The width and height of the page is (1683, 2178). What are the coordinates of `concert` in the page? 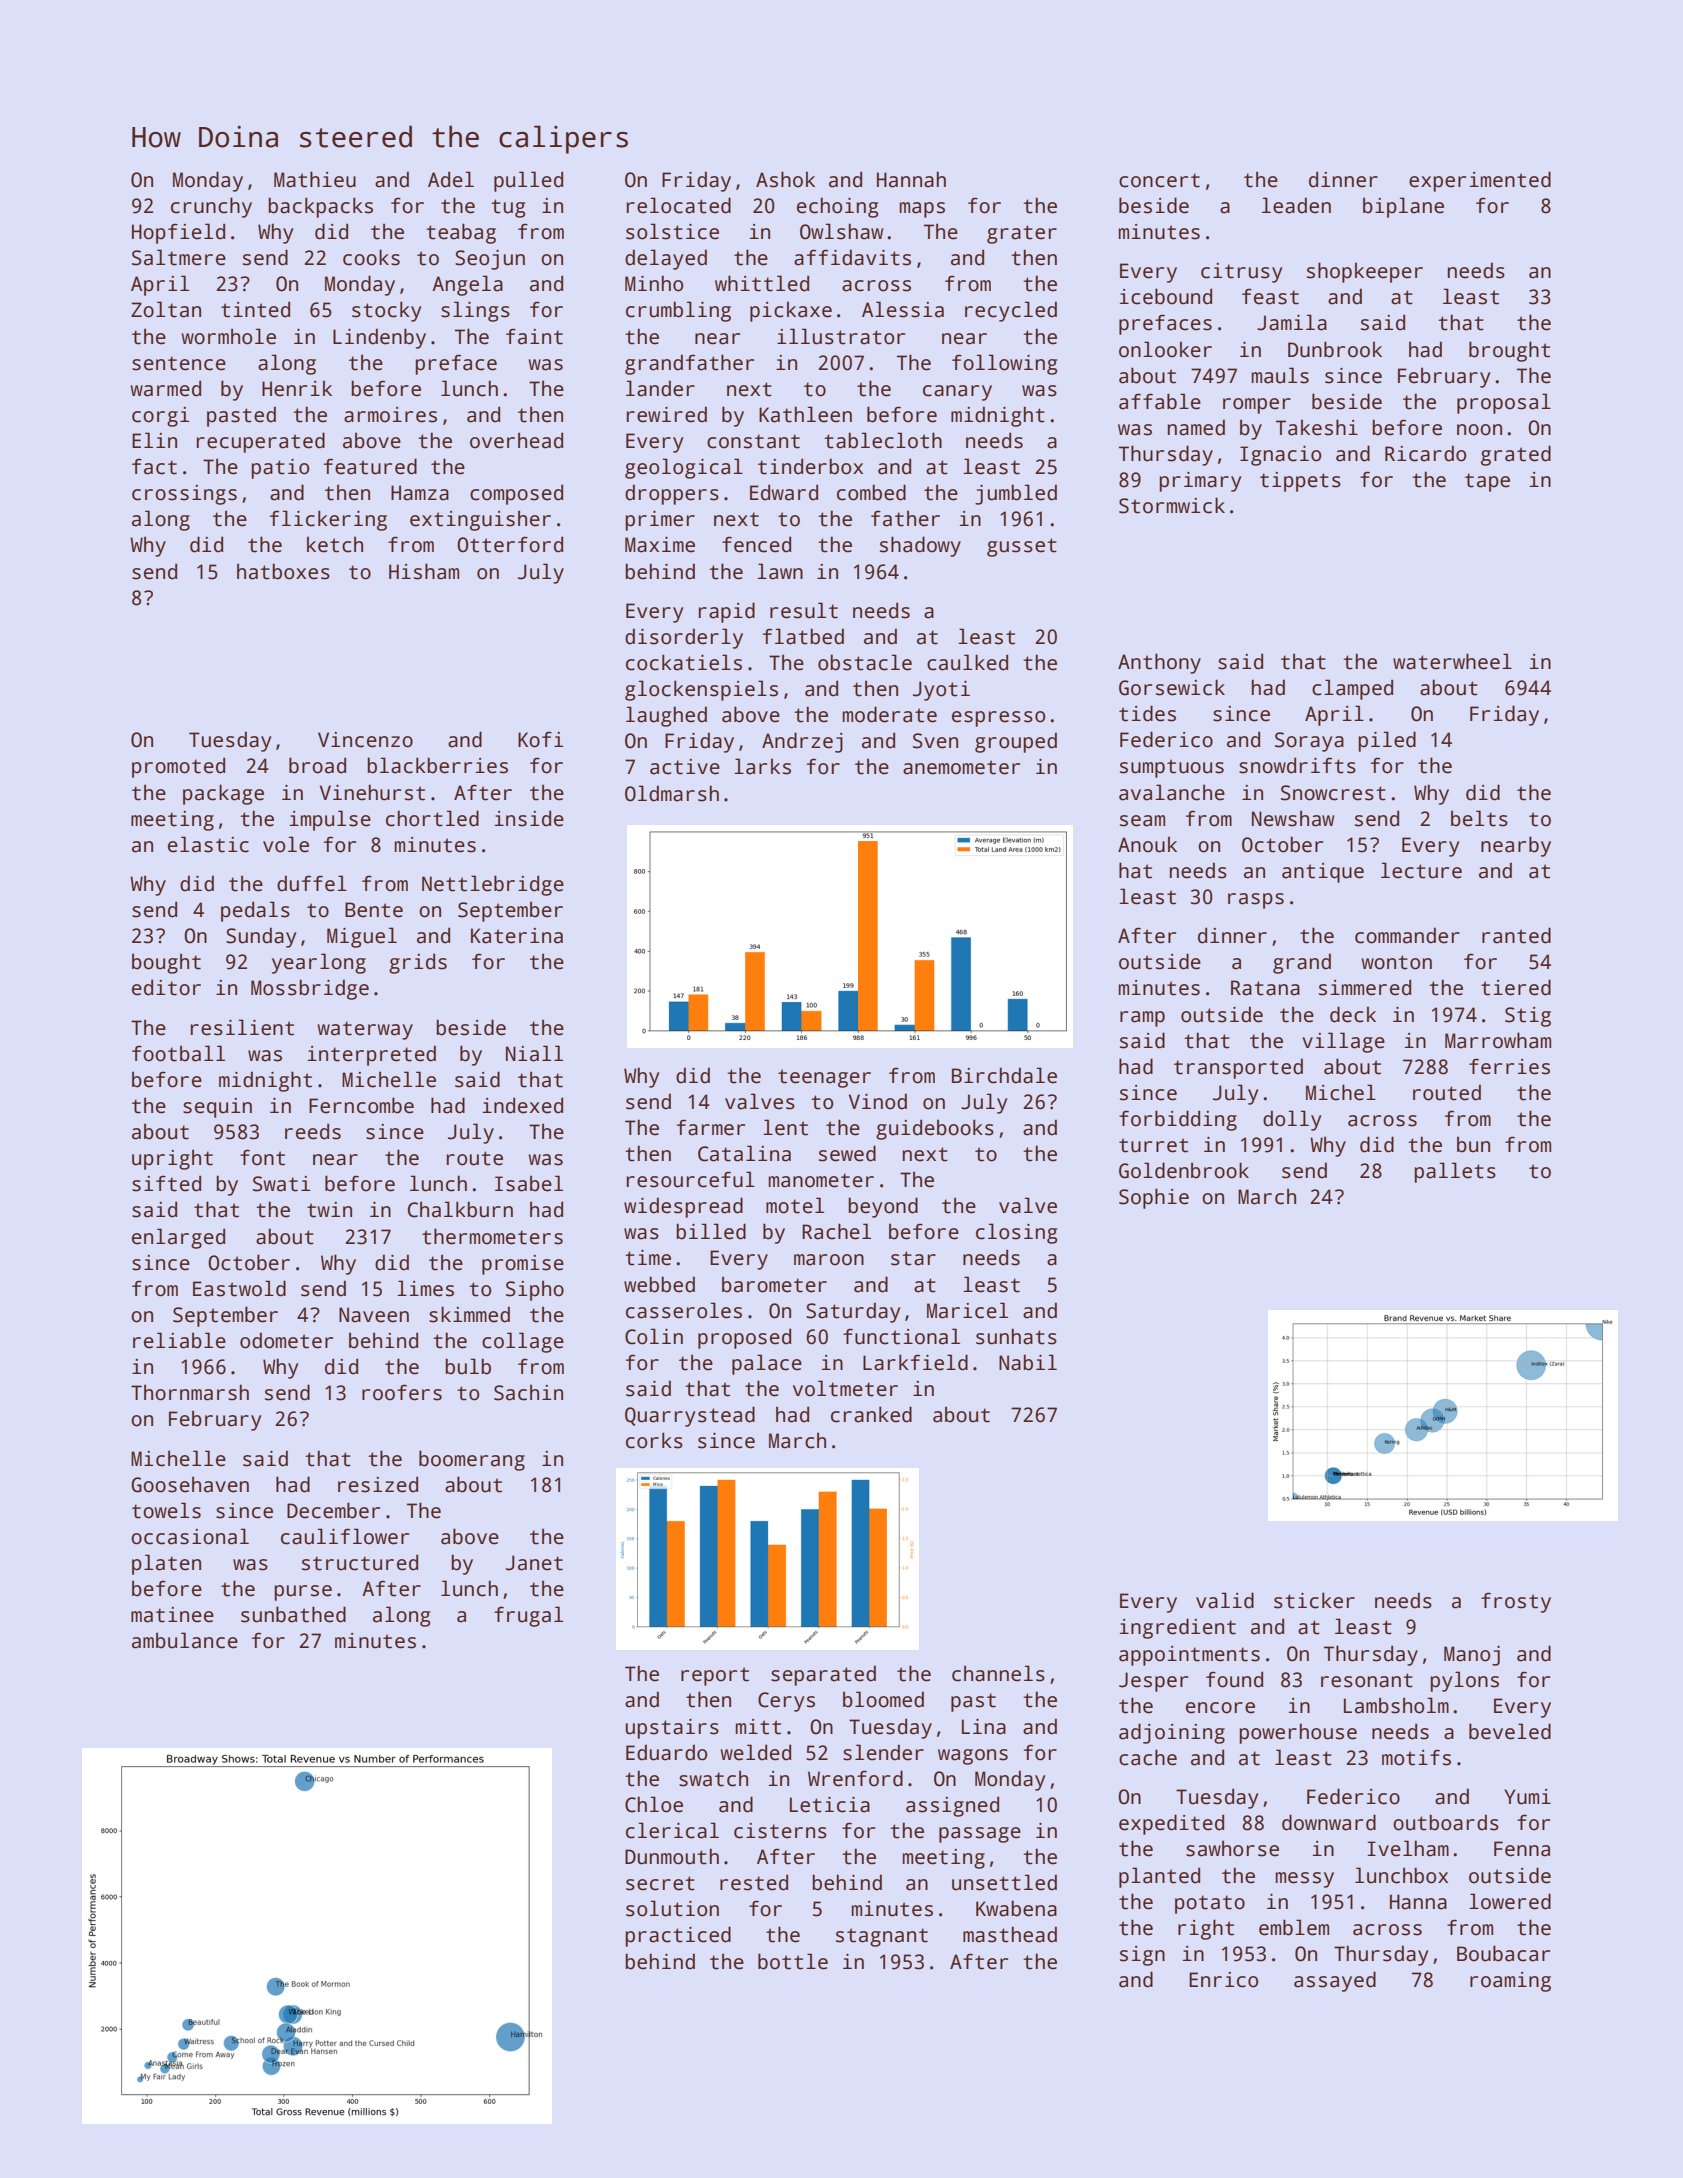 It's located at (1159, 180).
